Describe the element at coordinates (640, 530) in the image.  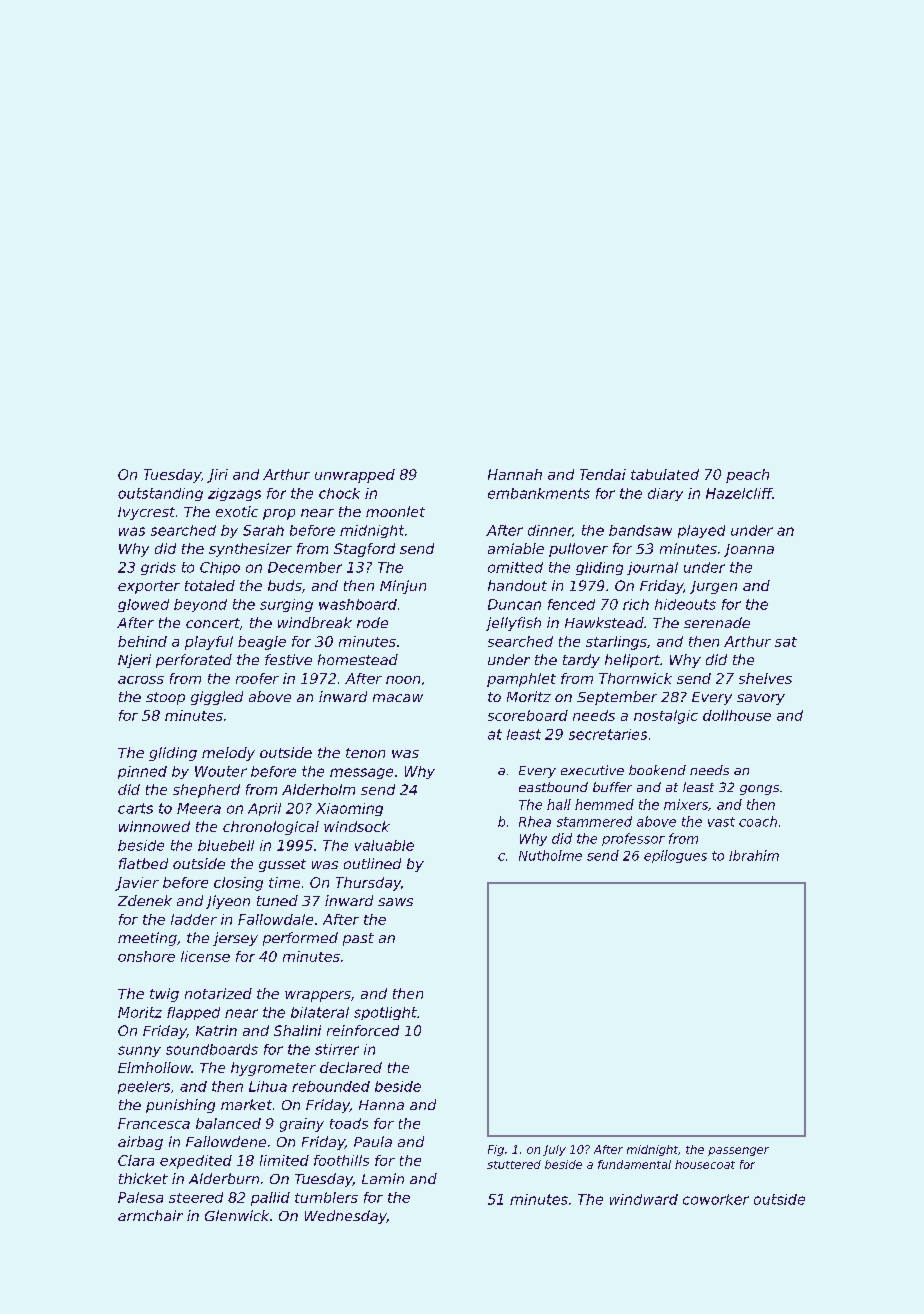
I see `bandsaw` at that location.
